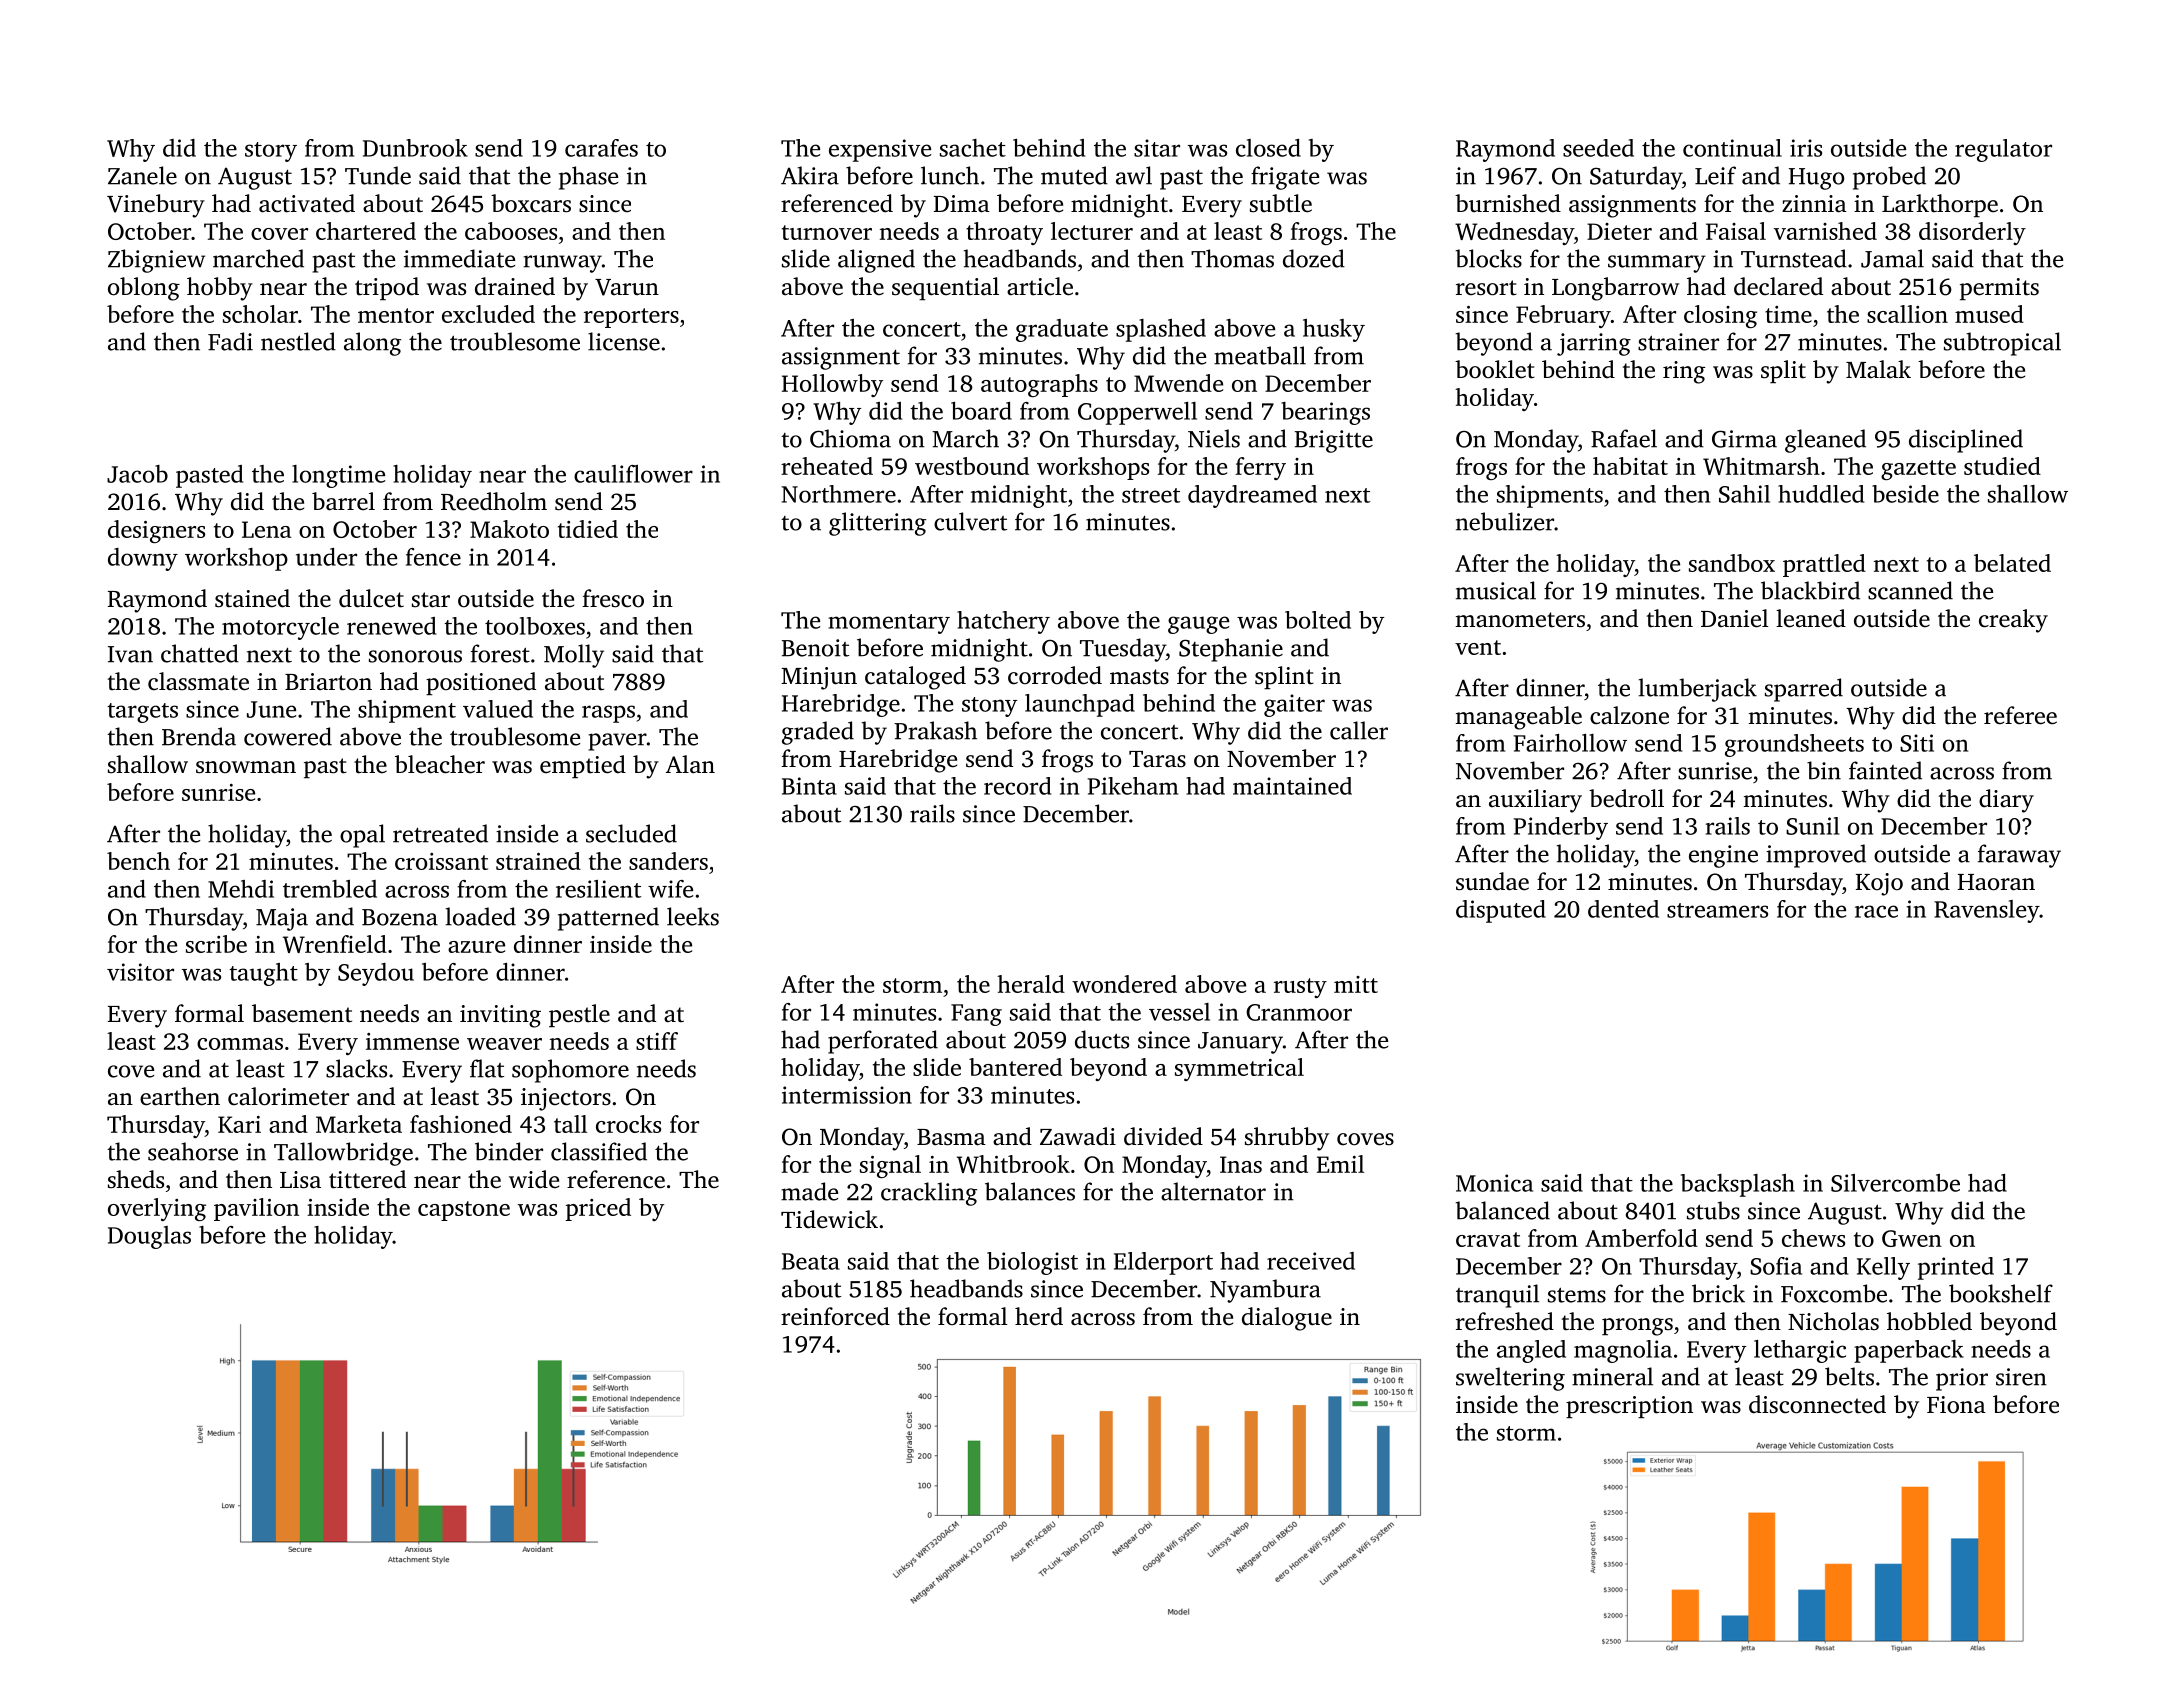 The width and height of the image is (2178, 1683). I want to click on intermission, so click(847, 1095).
